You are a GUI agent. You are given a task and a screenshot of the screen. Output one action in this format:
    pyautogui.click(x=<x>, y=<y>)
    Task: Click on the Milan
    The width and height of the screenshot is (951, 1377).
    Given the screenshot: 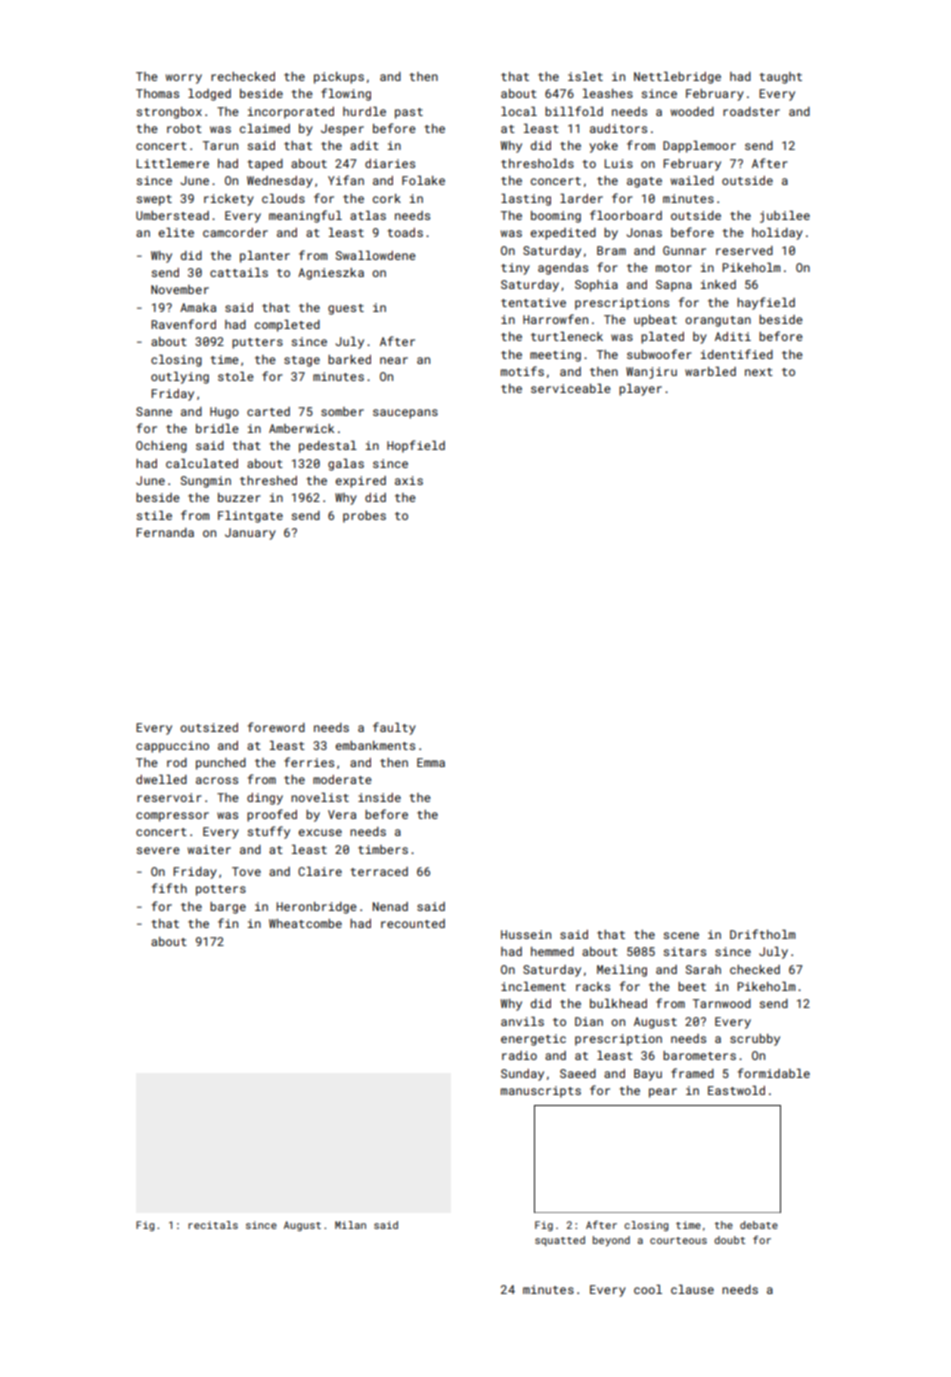 What is the action you would take?
    pyautogui.click(x=350, y=1225)
